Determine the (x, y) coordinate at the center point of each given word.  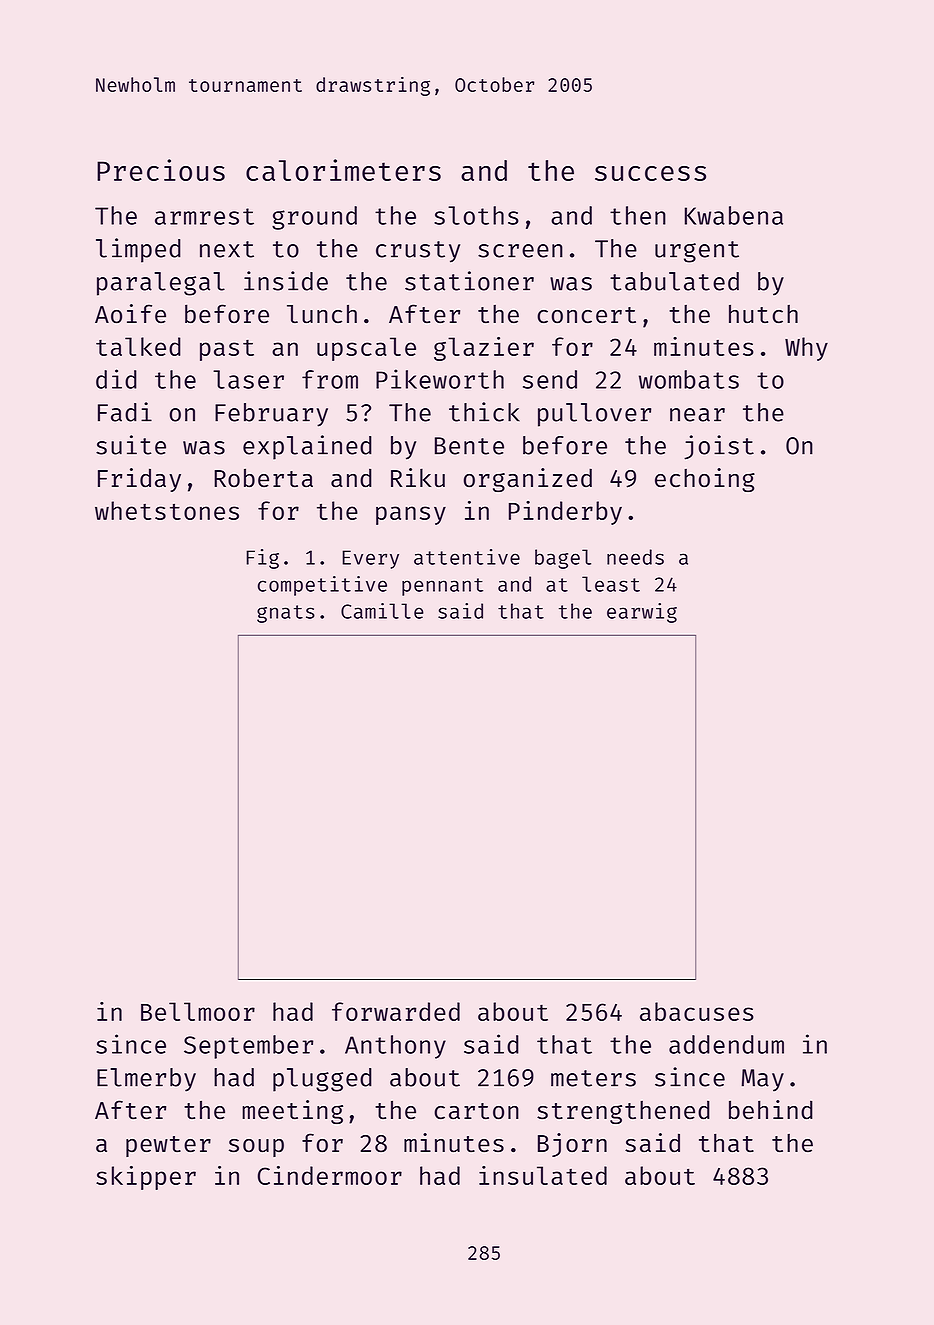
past (227, 350)
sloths (476, 215)
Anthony (395, 1047)
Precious (161, 170)
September (248, 1047)
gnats (286, 614)
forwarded (396, 1011)
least (611, 584)
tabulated (674, 281)
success (650, 173)
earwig (642, 613)
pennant (442, 587)
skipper (146, 1178)
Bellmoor (198, 1011)
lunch (322, 314)
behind (771, 1110)
